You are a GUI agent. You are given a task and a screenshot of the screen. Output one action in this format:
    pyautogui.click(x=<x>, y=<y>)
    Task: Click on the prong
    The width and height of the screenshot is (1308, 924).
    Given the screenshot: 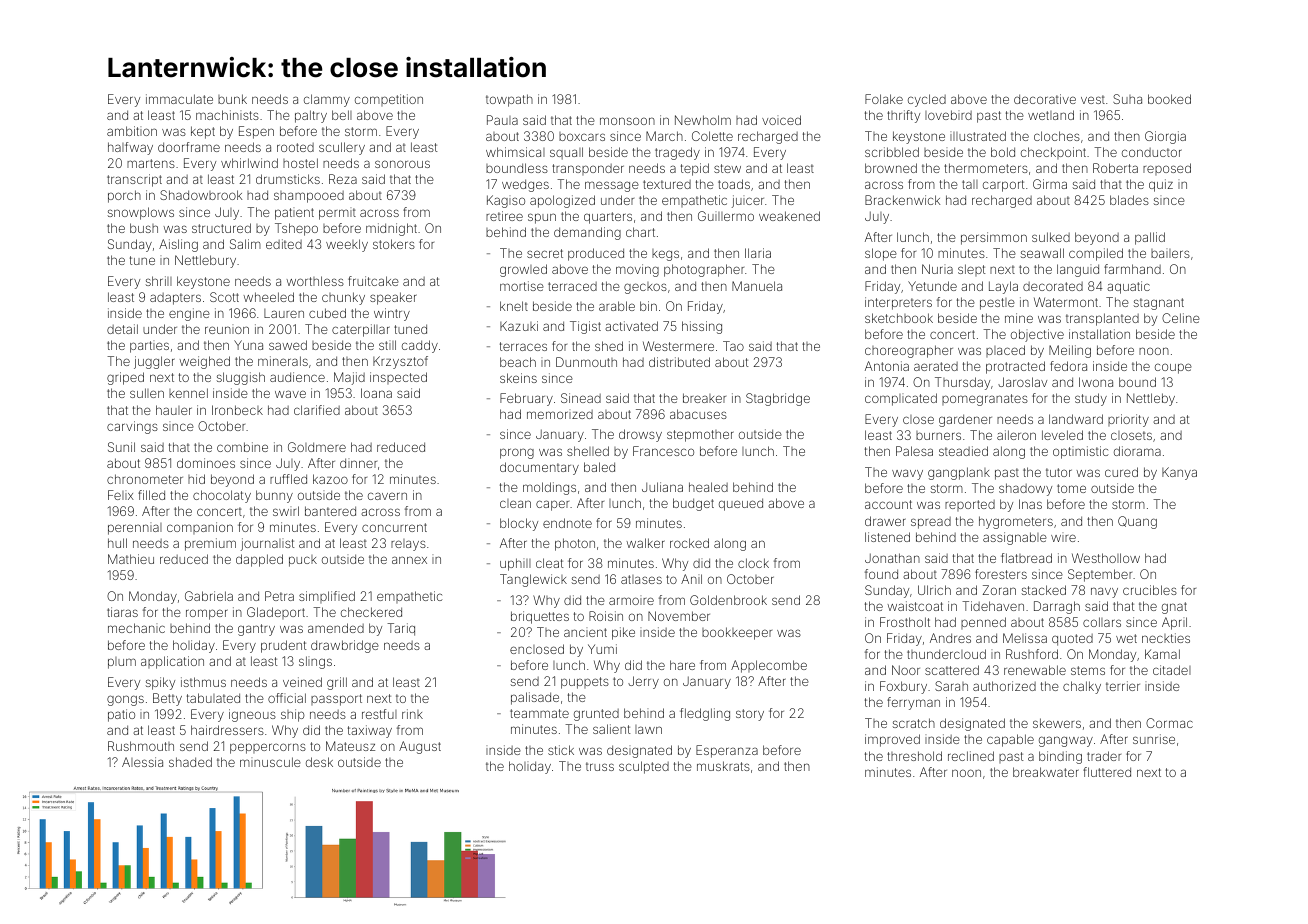 What is the action you would take?
    pyautogui.click(x=517, y=453)
